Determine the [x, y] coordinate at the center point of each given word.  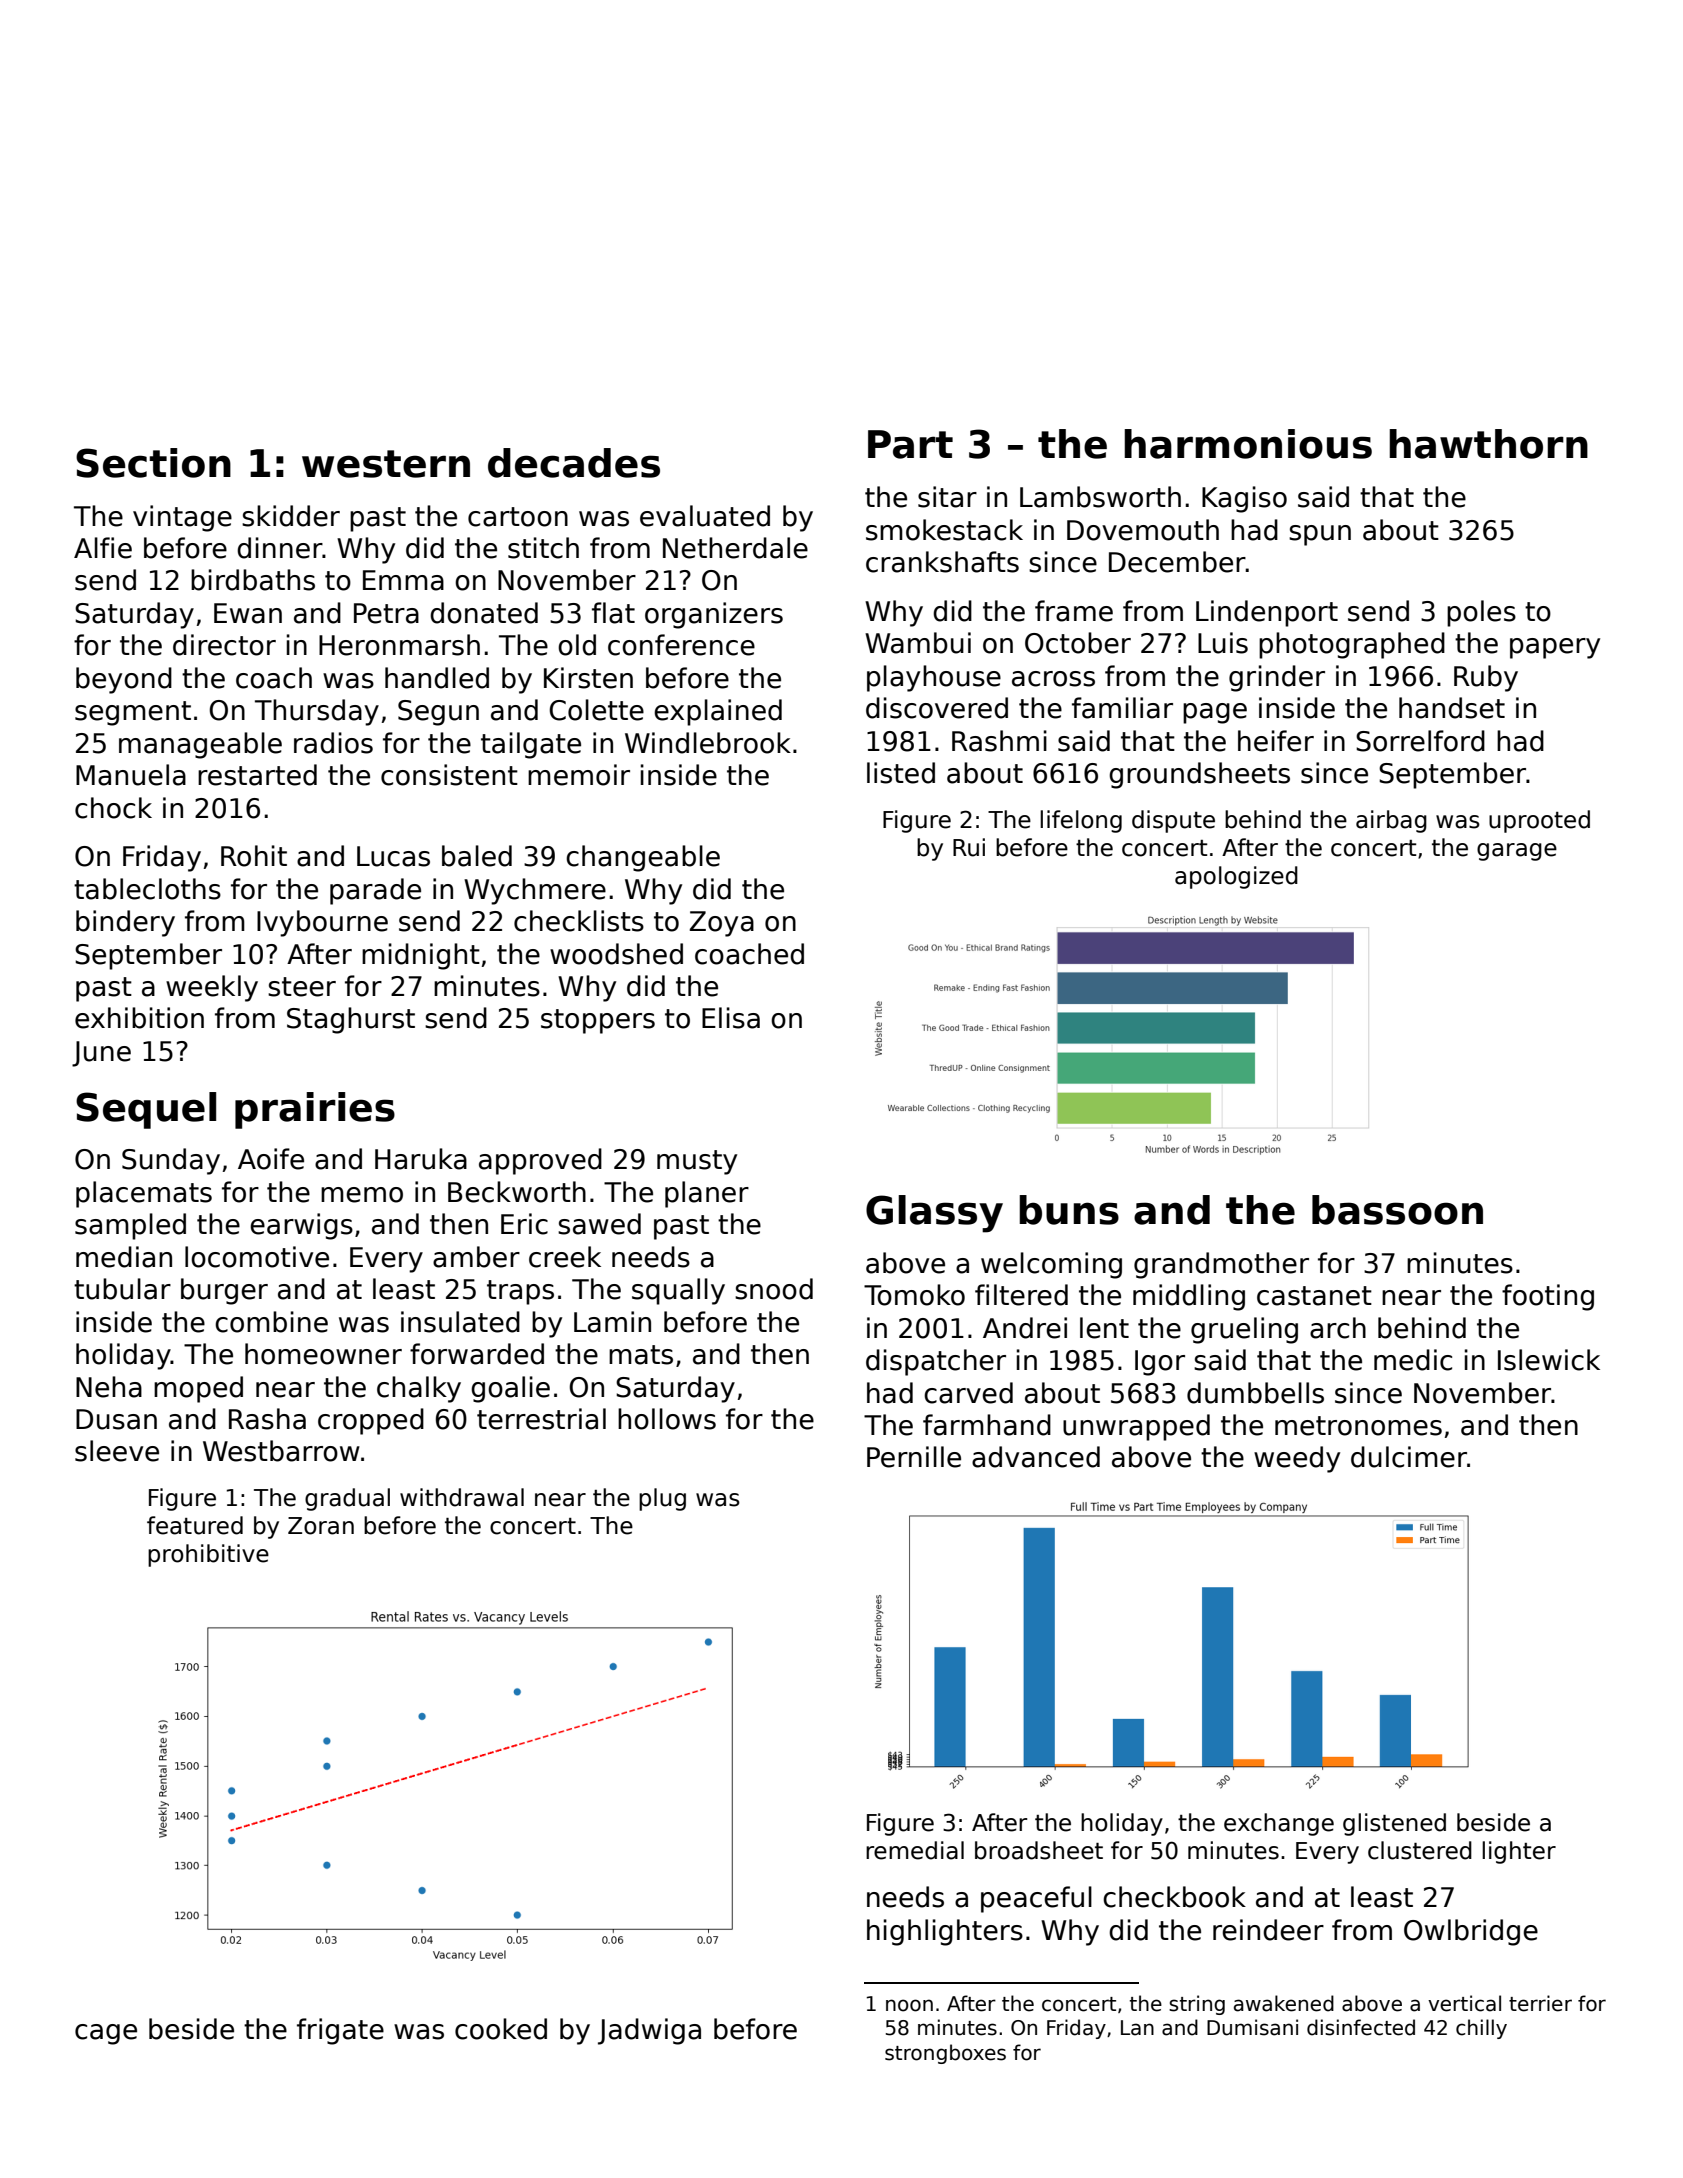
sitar [947, 497]
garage [1517, 852]
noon [909, 2005]
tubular [122, 1289]
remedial [915, 1850]
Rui [969, 847]
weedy [1297, 1459]
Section [153, 463]
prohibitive [208, 1555]
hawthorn [1488, 444]
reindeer [1268, 1930]
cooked [501, 2029]
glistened [1394, 1824]
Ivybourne [322, 923]
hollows [667, 1419]
